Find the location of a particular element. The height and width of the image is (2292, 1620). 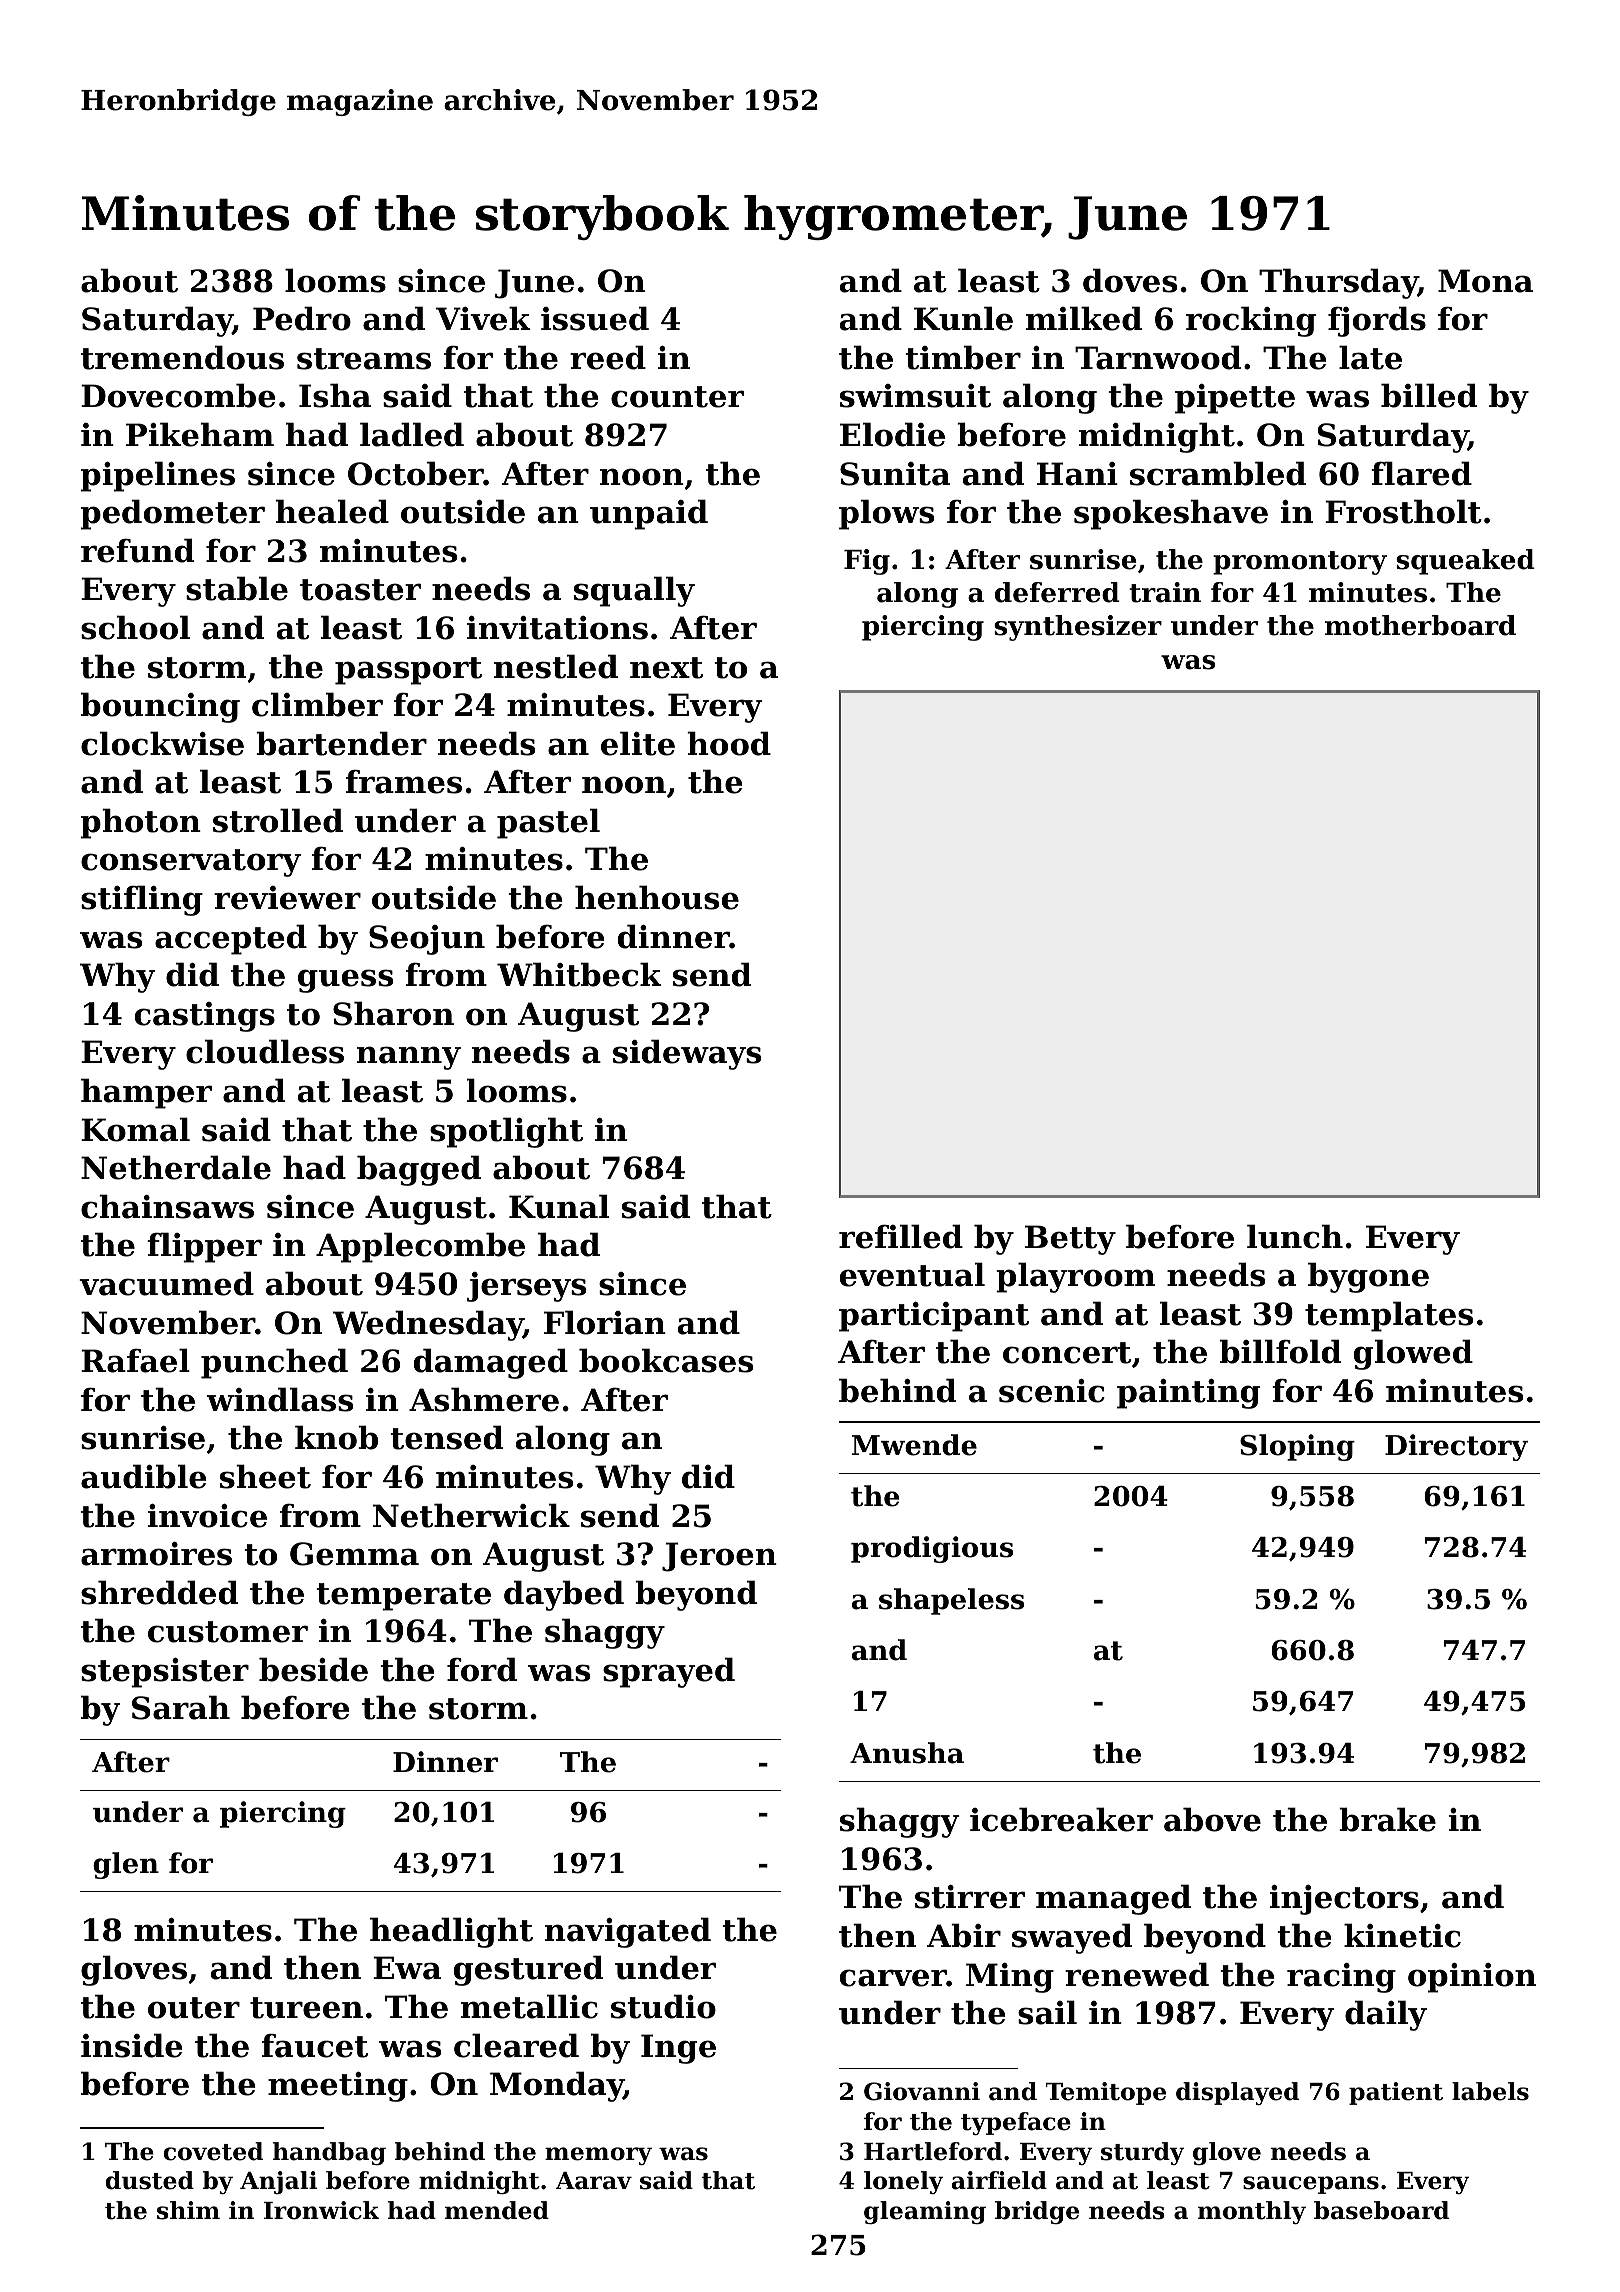

tensed is located at coordinates (446, 1437).
